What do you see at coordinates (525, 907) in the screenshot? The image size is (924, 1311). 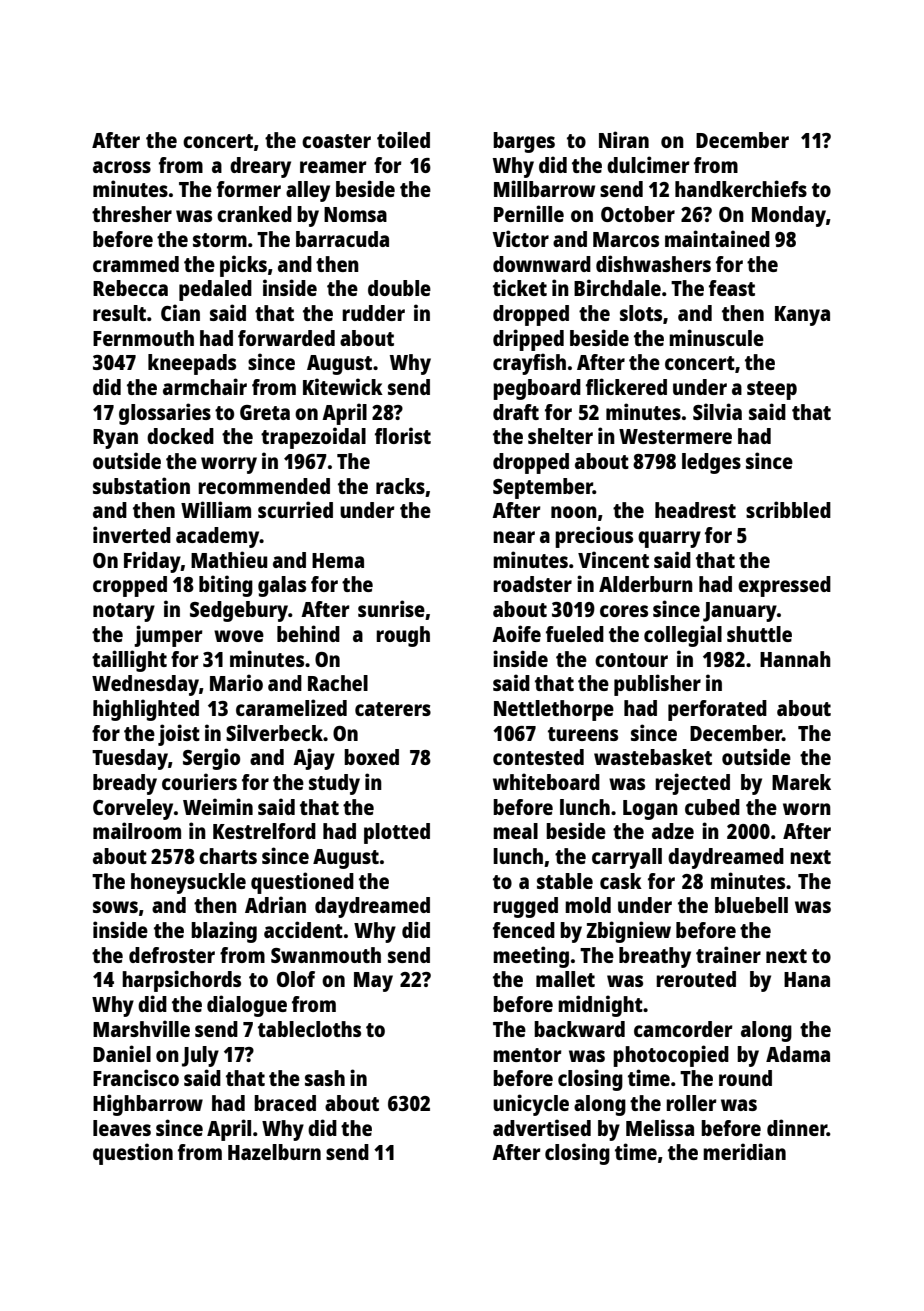 I see `rugged` at bounding box center [525, 907].
